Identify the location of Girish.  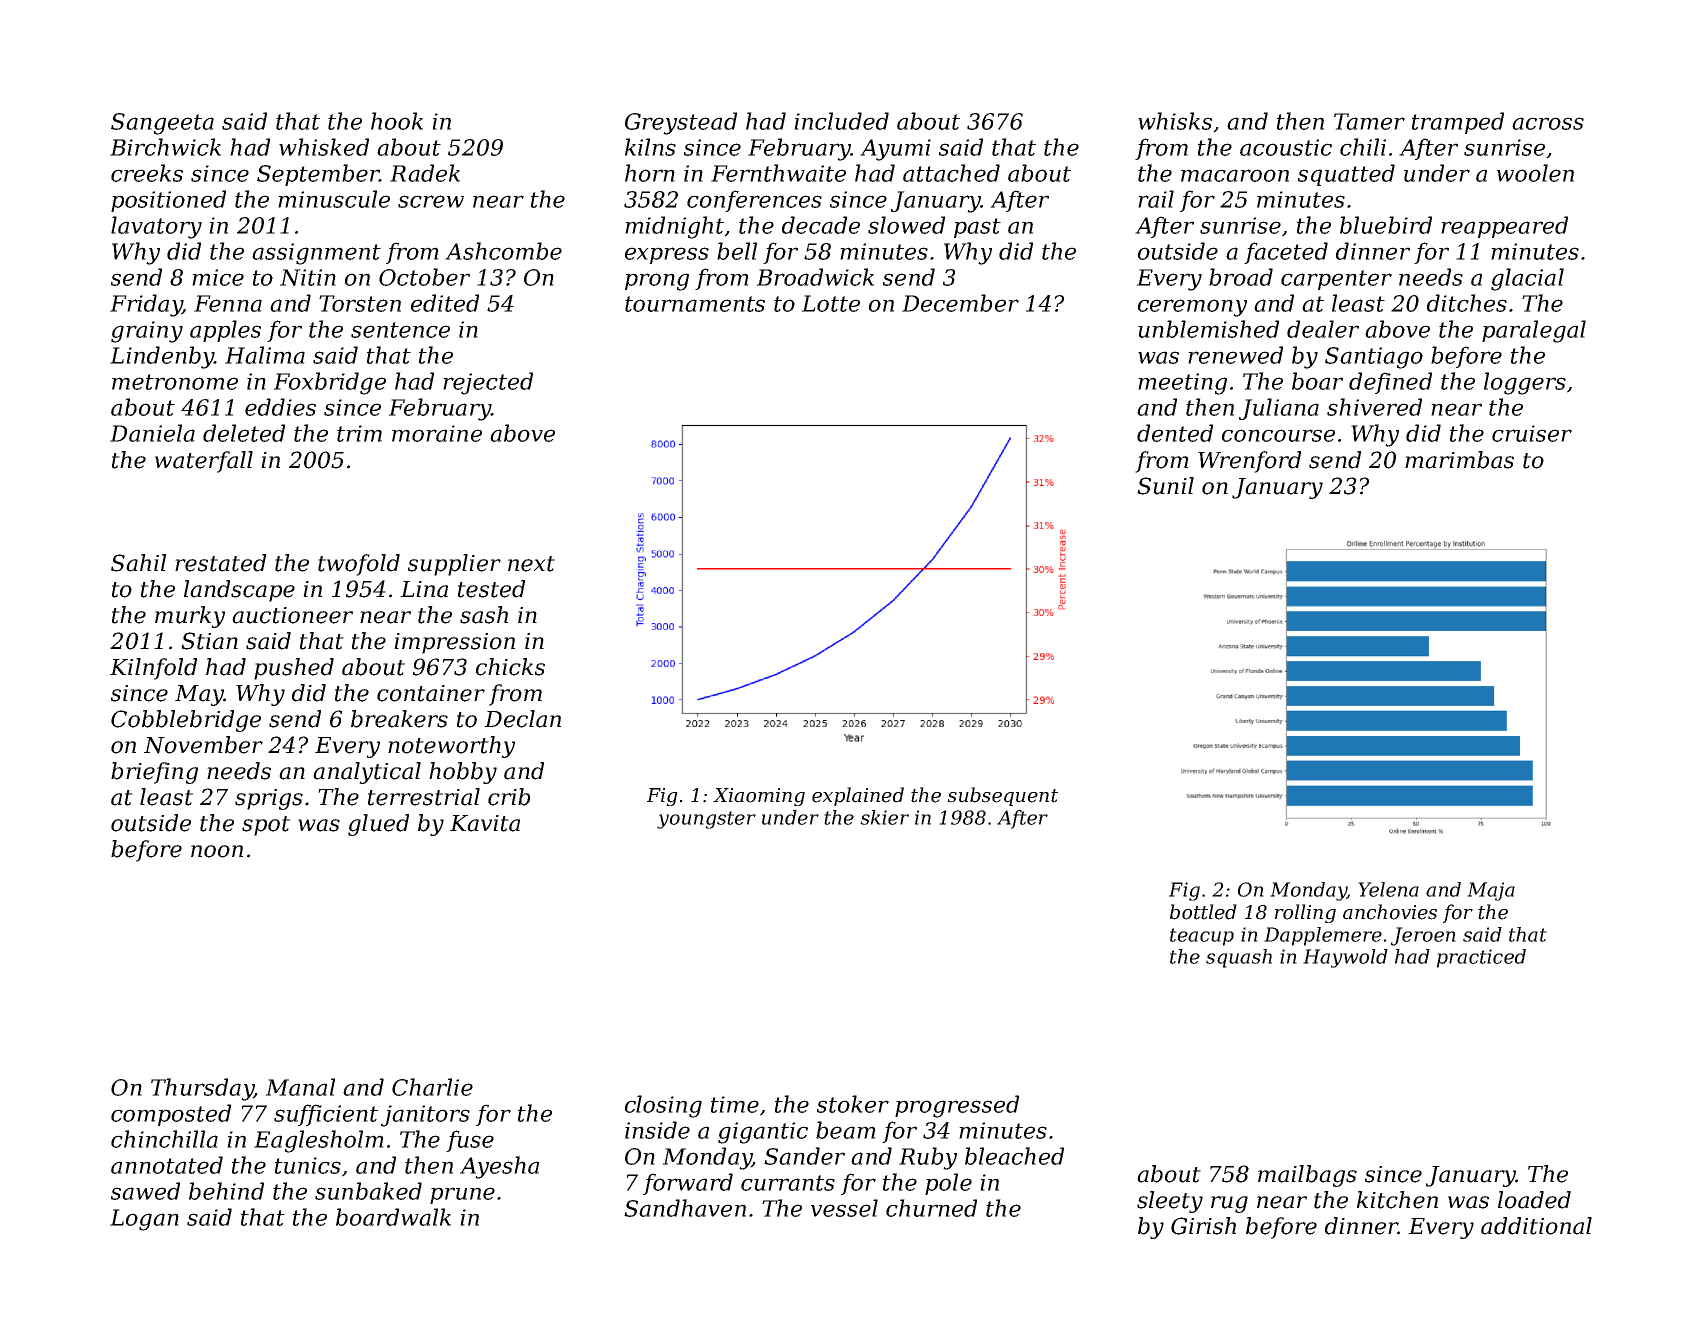
(1203, 1226).
